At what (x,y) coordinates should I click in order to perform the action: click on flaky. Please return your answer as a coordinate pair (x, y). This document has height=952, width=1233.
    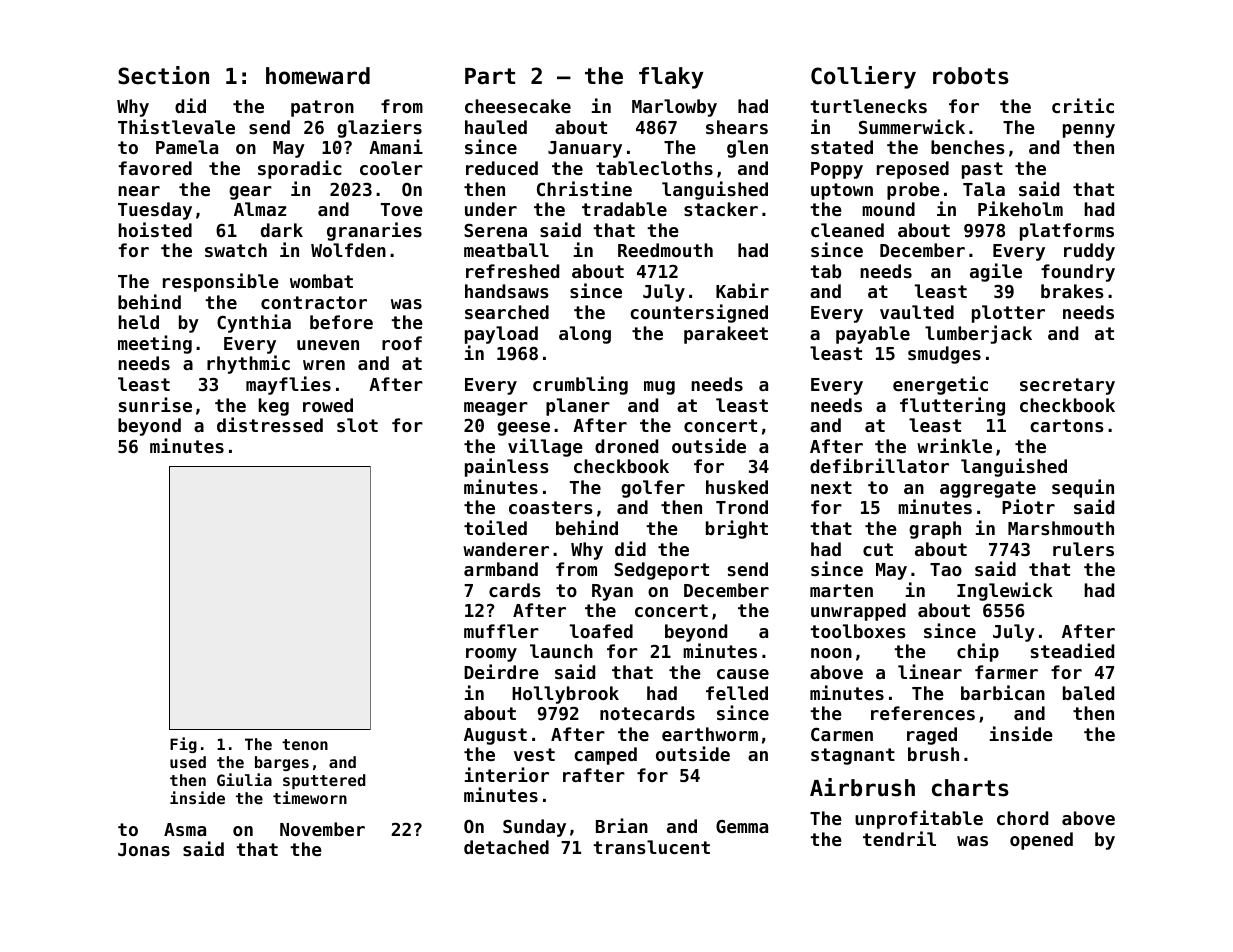
    Looking at the image, I should click on (671, 78).
